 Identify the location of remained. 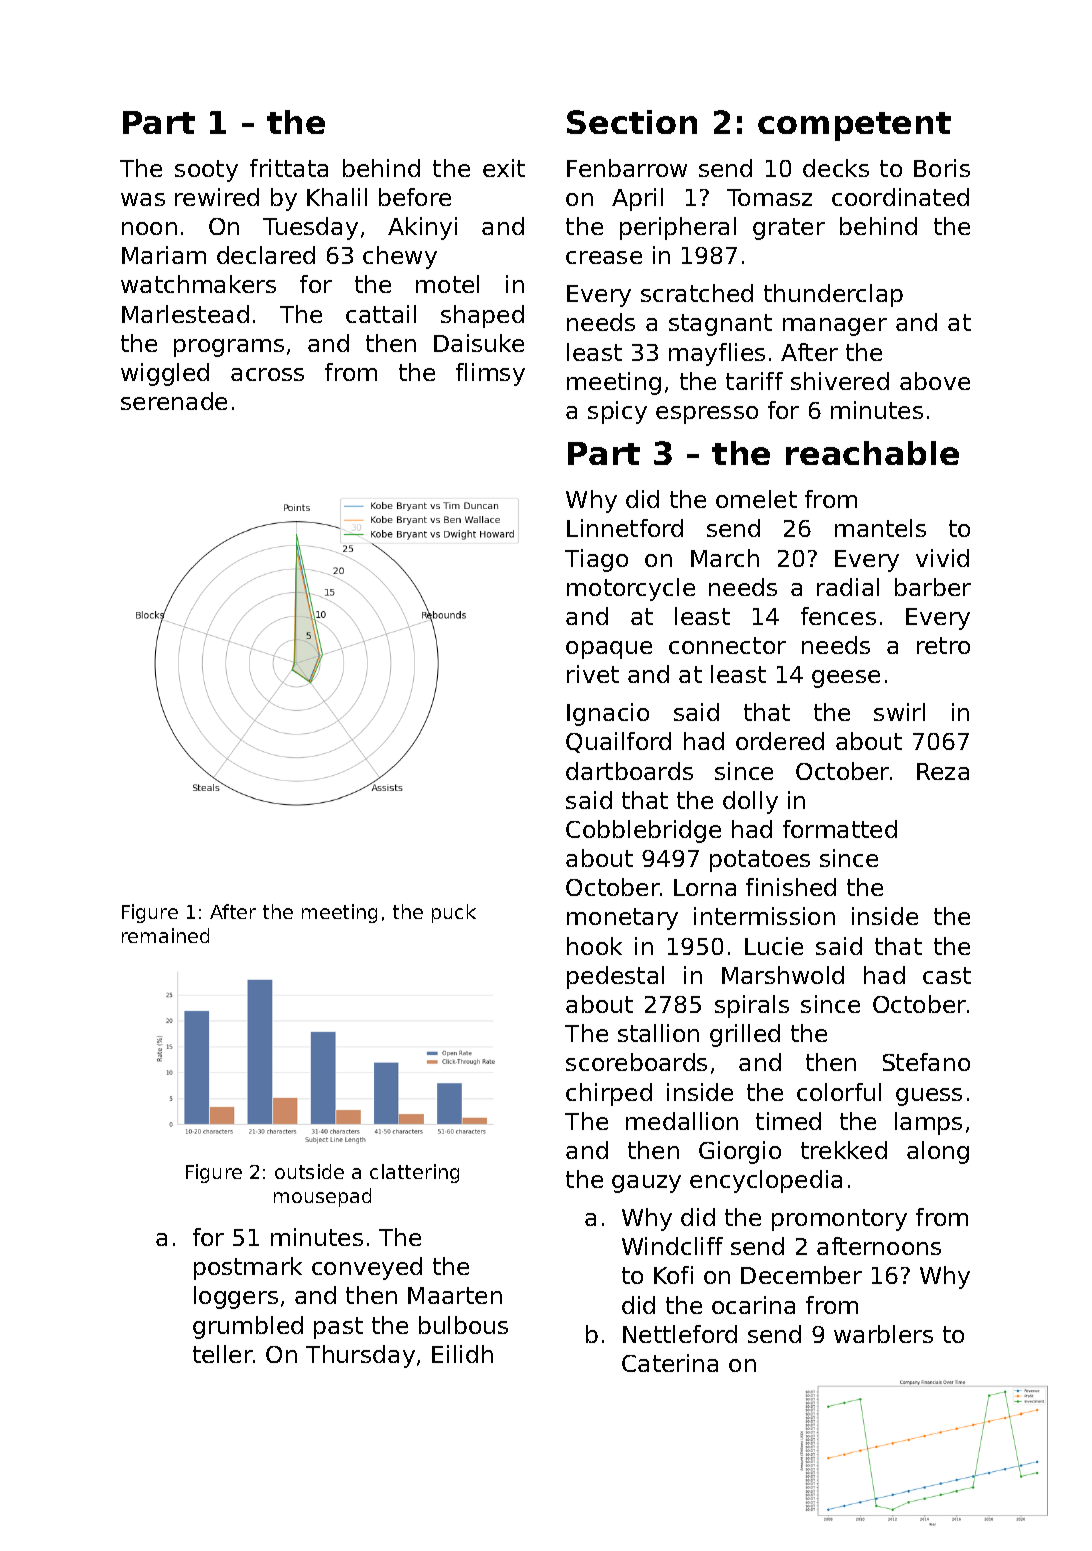
(165, 935).
